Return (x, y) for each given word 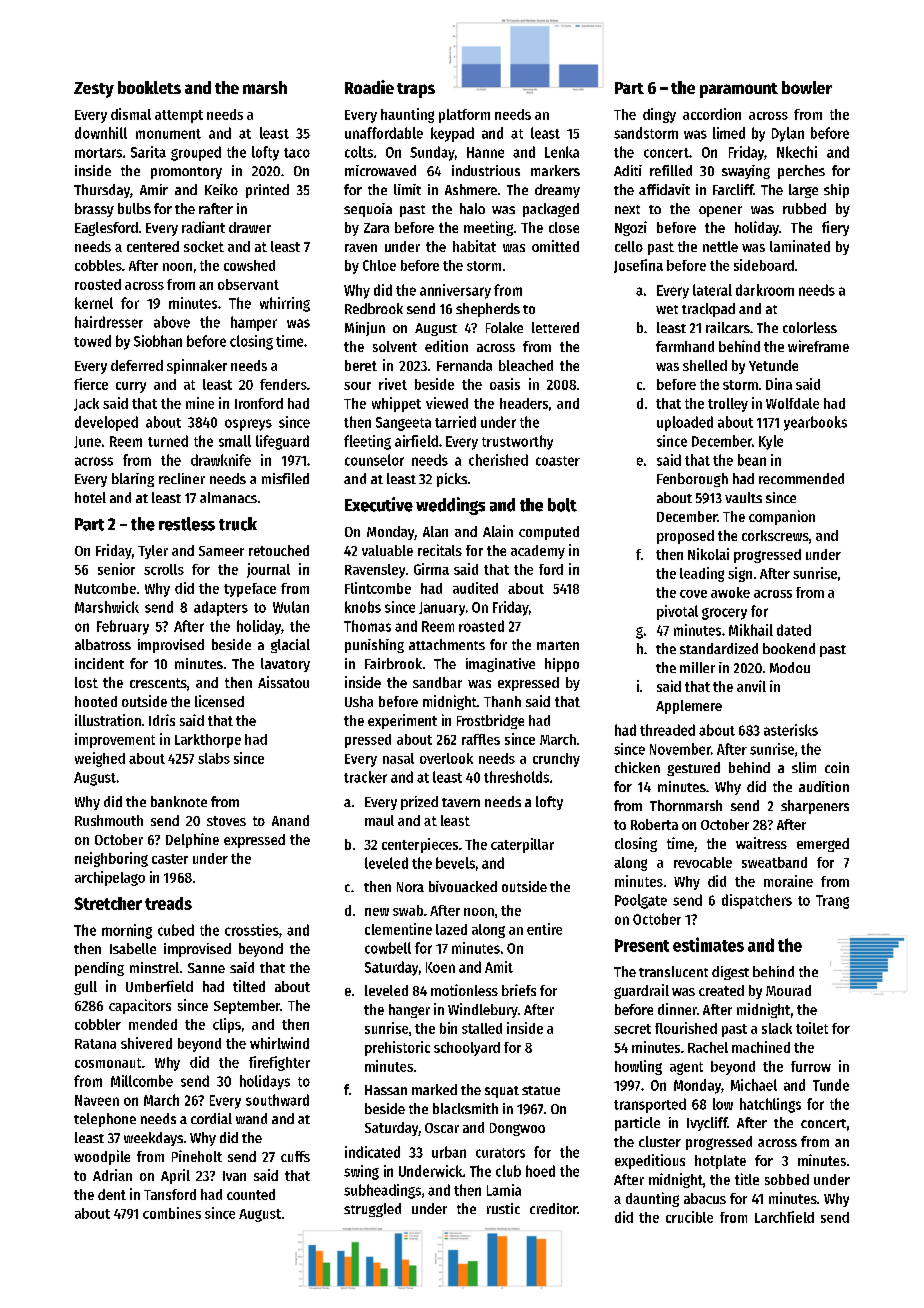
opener (720, 211)
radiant (203, 227)
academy (538, 552)
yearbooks (815, 423)
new (377, 912)
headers (524, 403)
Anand (290, 820)
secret (632, 1029)
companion (782, 517)
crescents (158, 683)
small (235, 441)
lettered (555, 327)
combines (172, 1213)
